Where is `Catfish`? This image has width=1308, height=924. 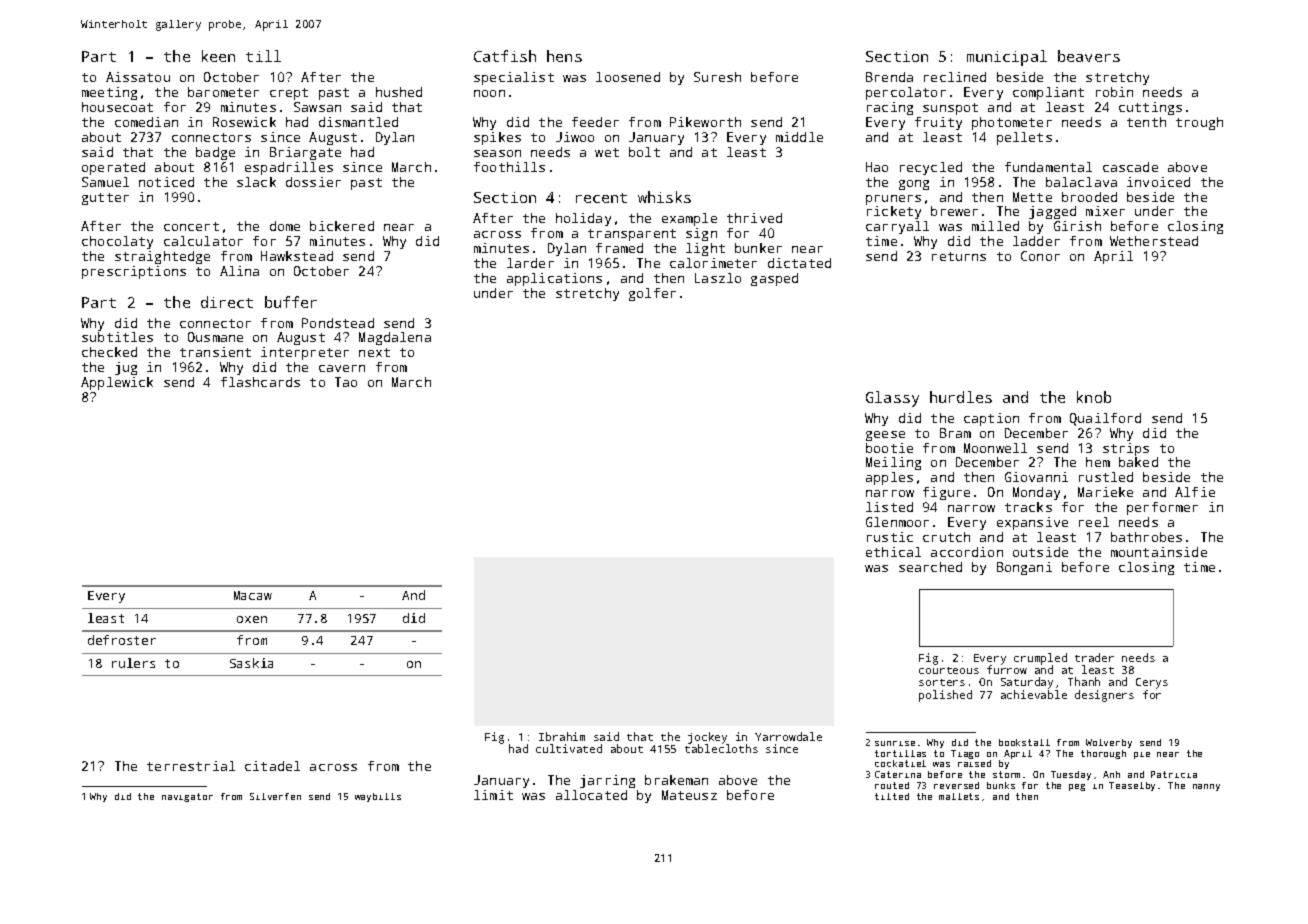
Catfish is located at coordinates (505, 56).
